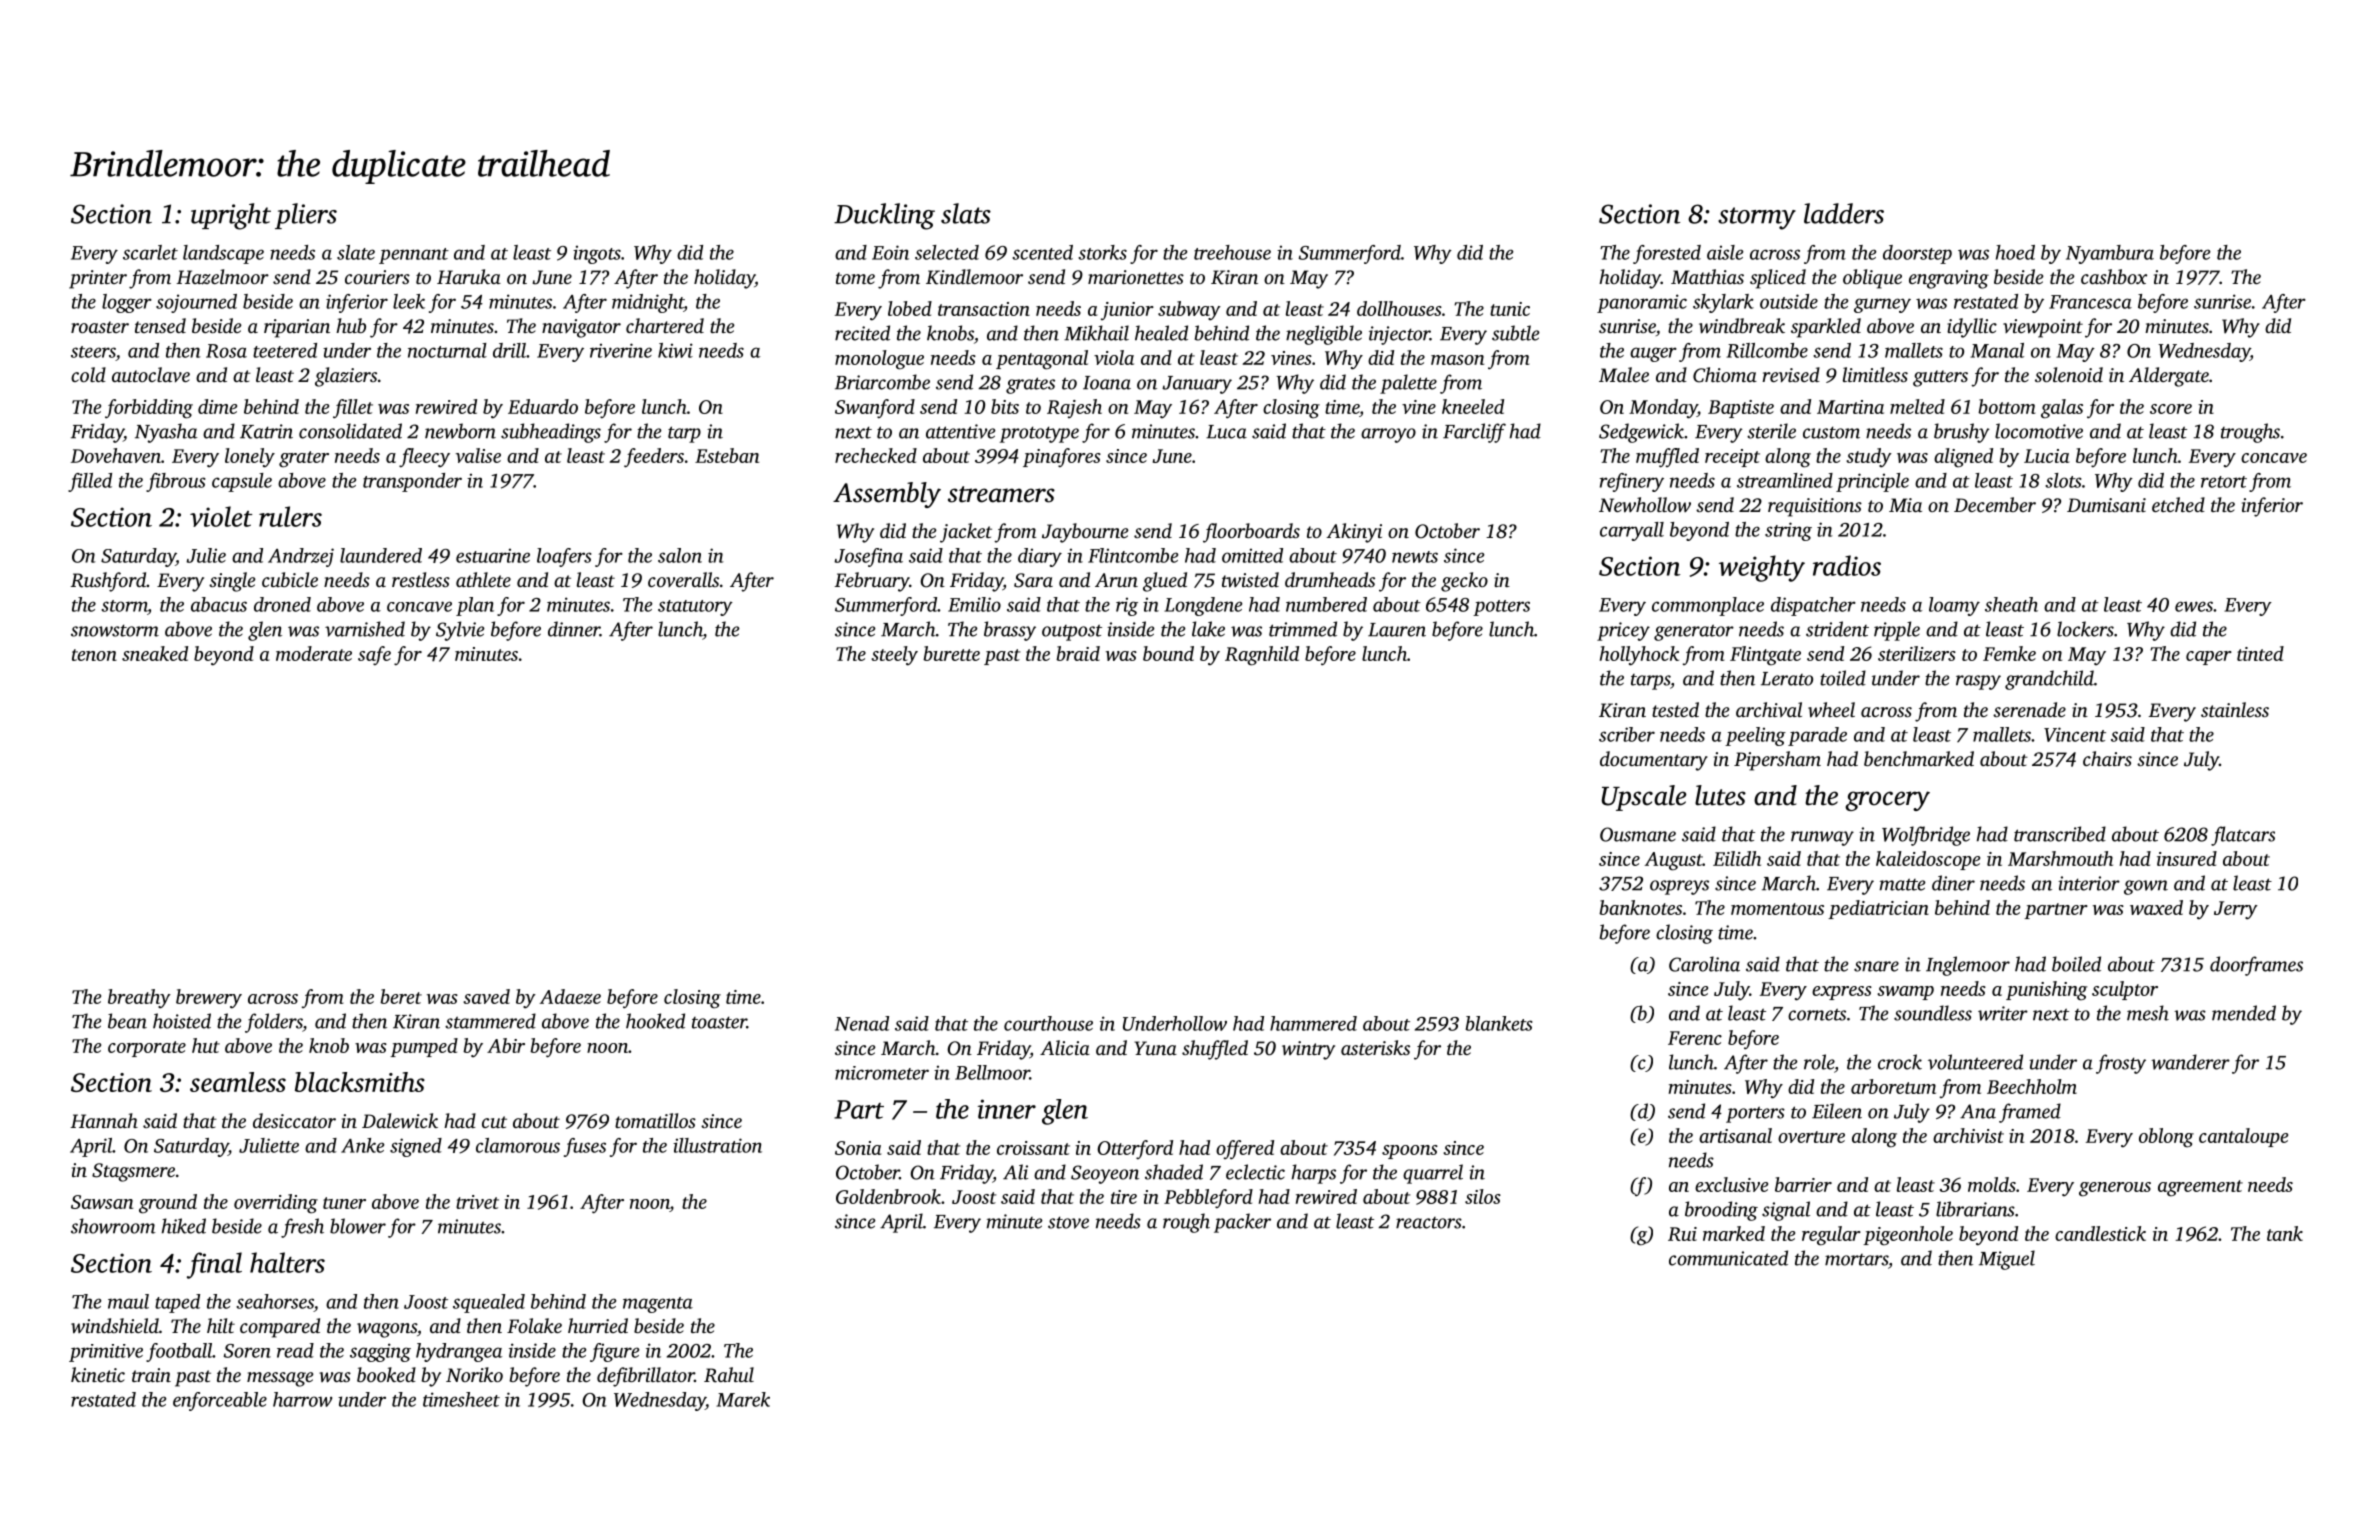 Image resolution: width=2380 pixels, height=1540 pixels. What do you see at coordinates (2224, 482) in the image?
I see `retort` at bounding box center [2224, 482].
